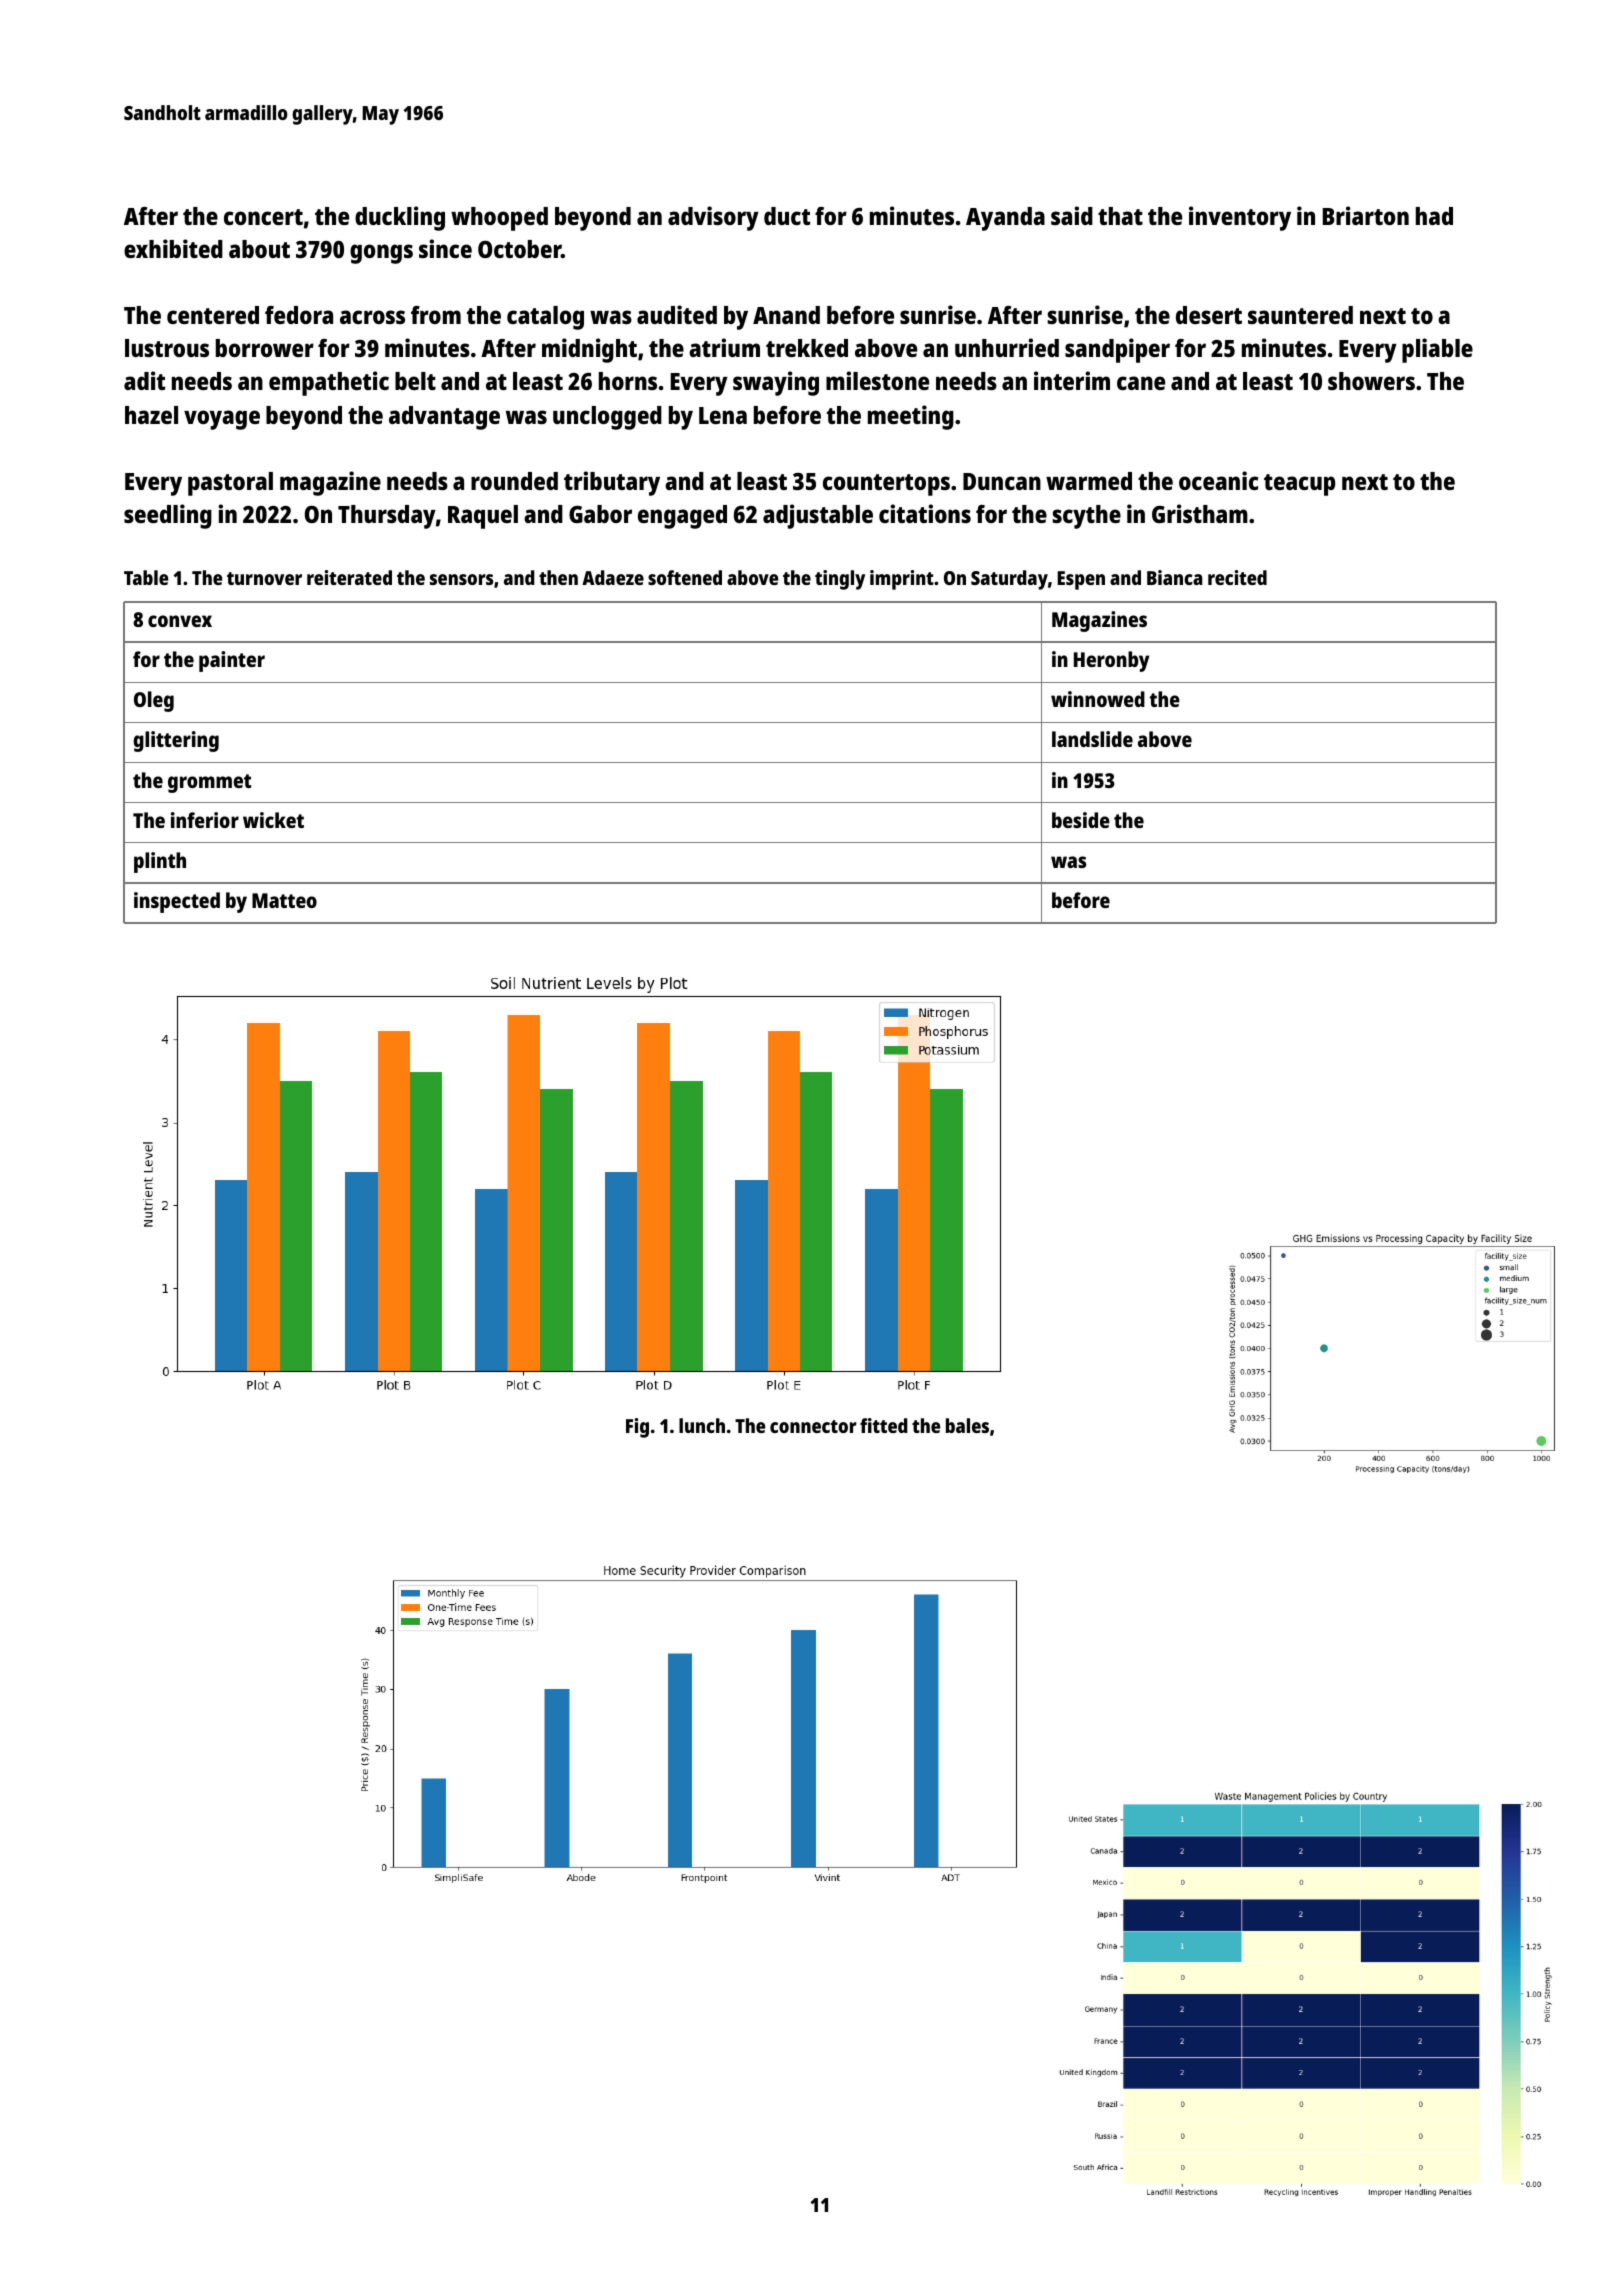 The height and width of the screenshot is (2292, 1620). I want to click on wicket, so click(273, 820).
